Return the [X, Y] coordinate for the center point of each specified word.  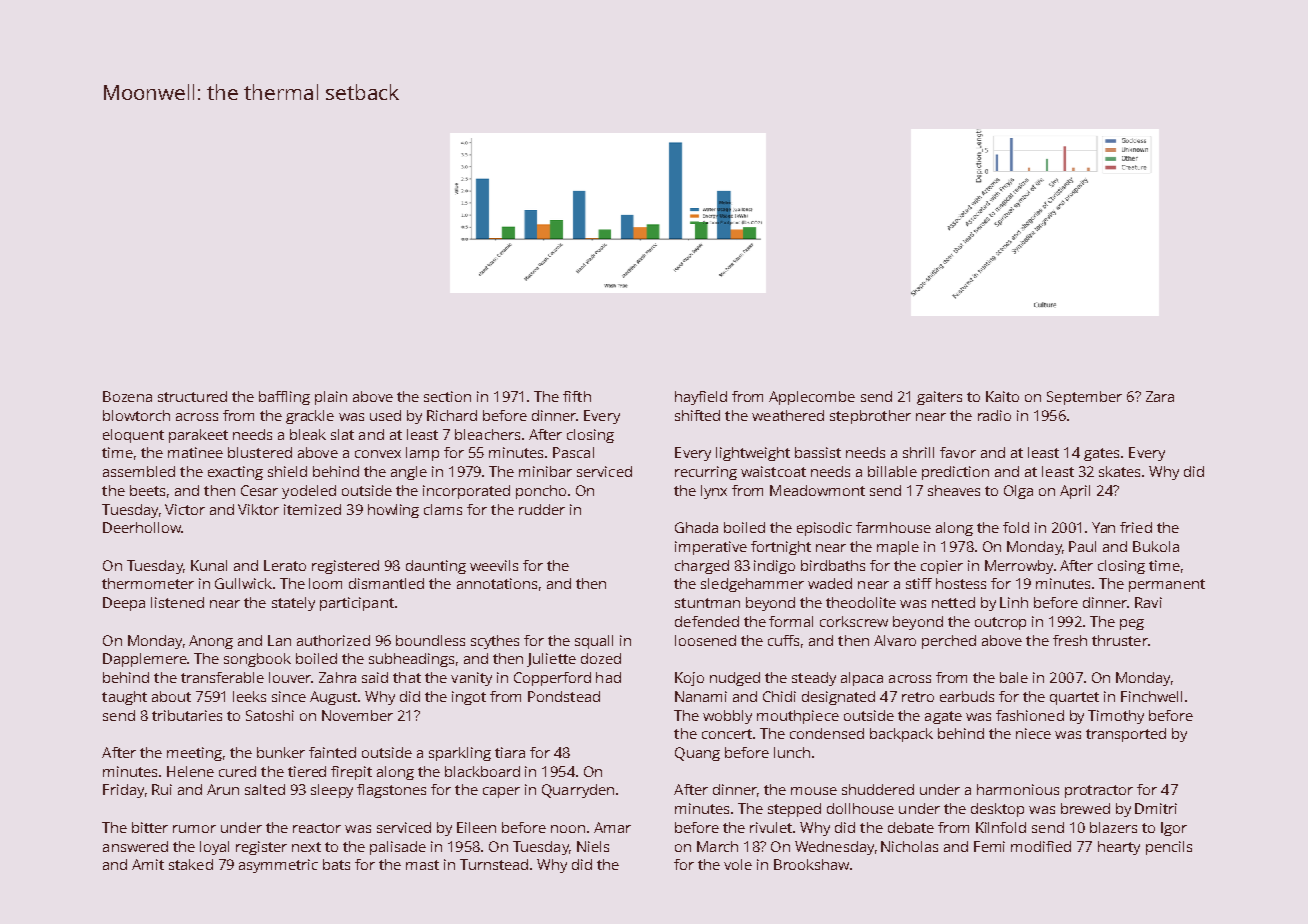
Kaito [1002, 396]
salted [265, 789]
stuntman [707, 603]
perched [949, 642]
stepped [794, 810]
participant [357, 604]
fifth [577, 396]
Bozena [127, 396]
